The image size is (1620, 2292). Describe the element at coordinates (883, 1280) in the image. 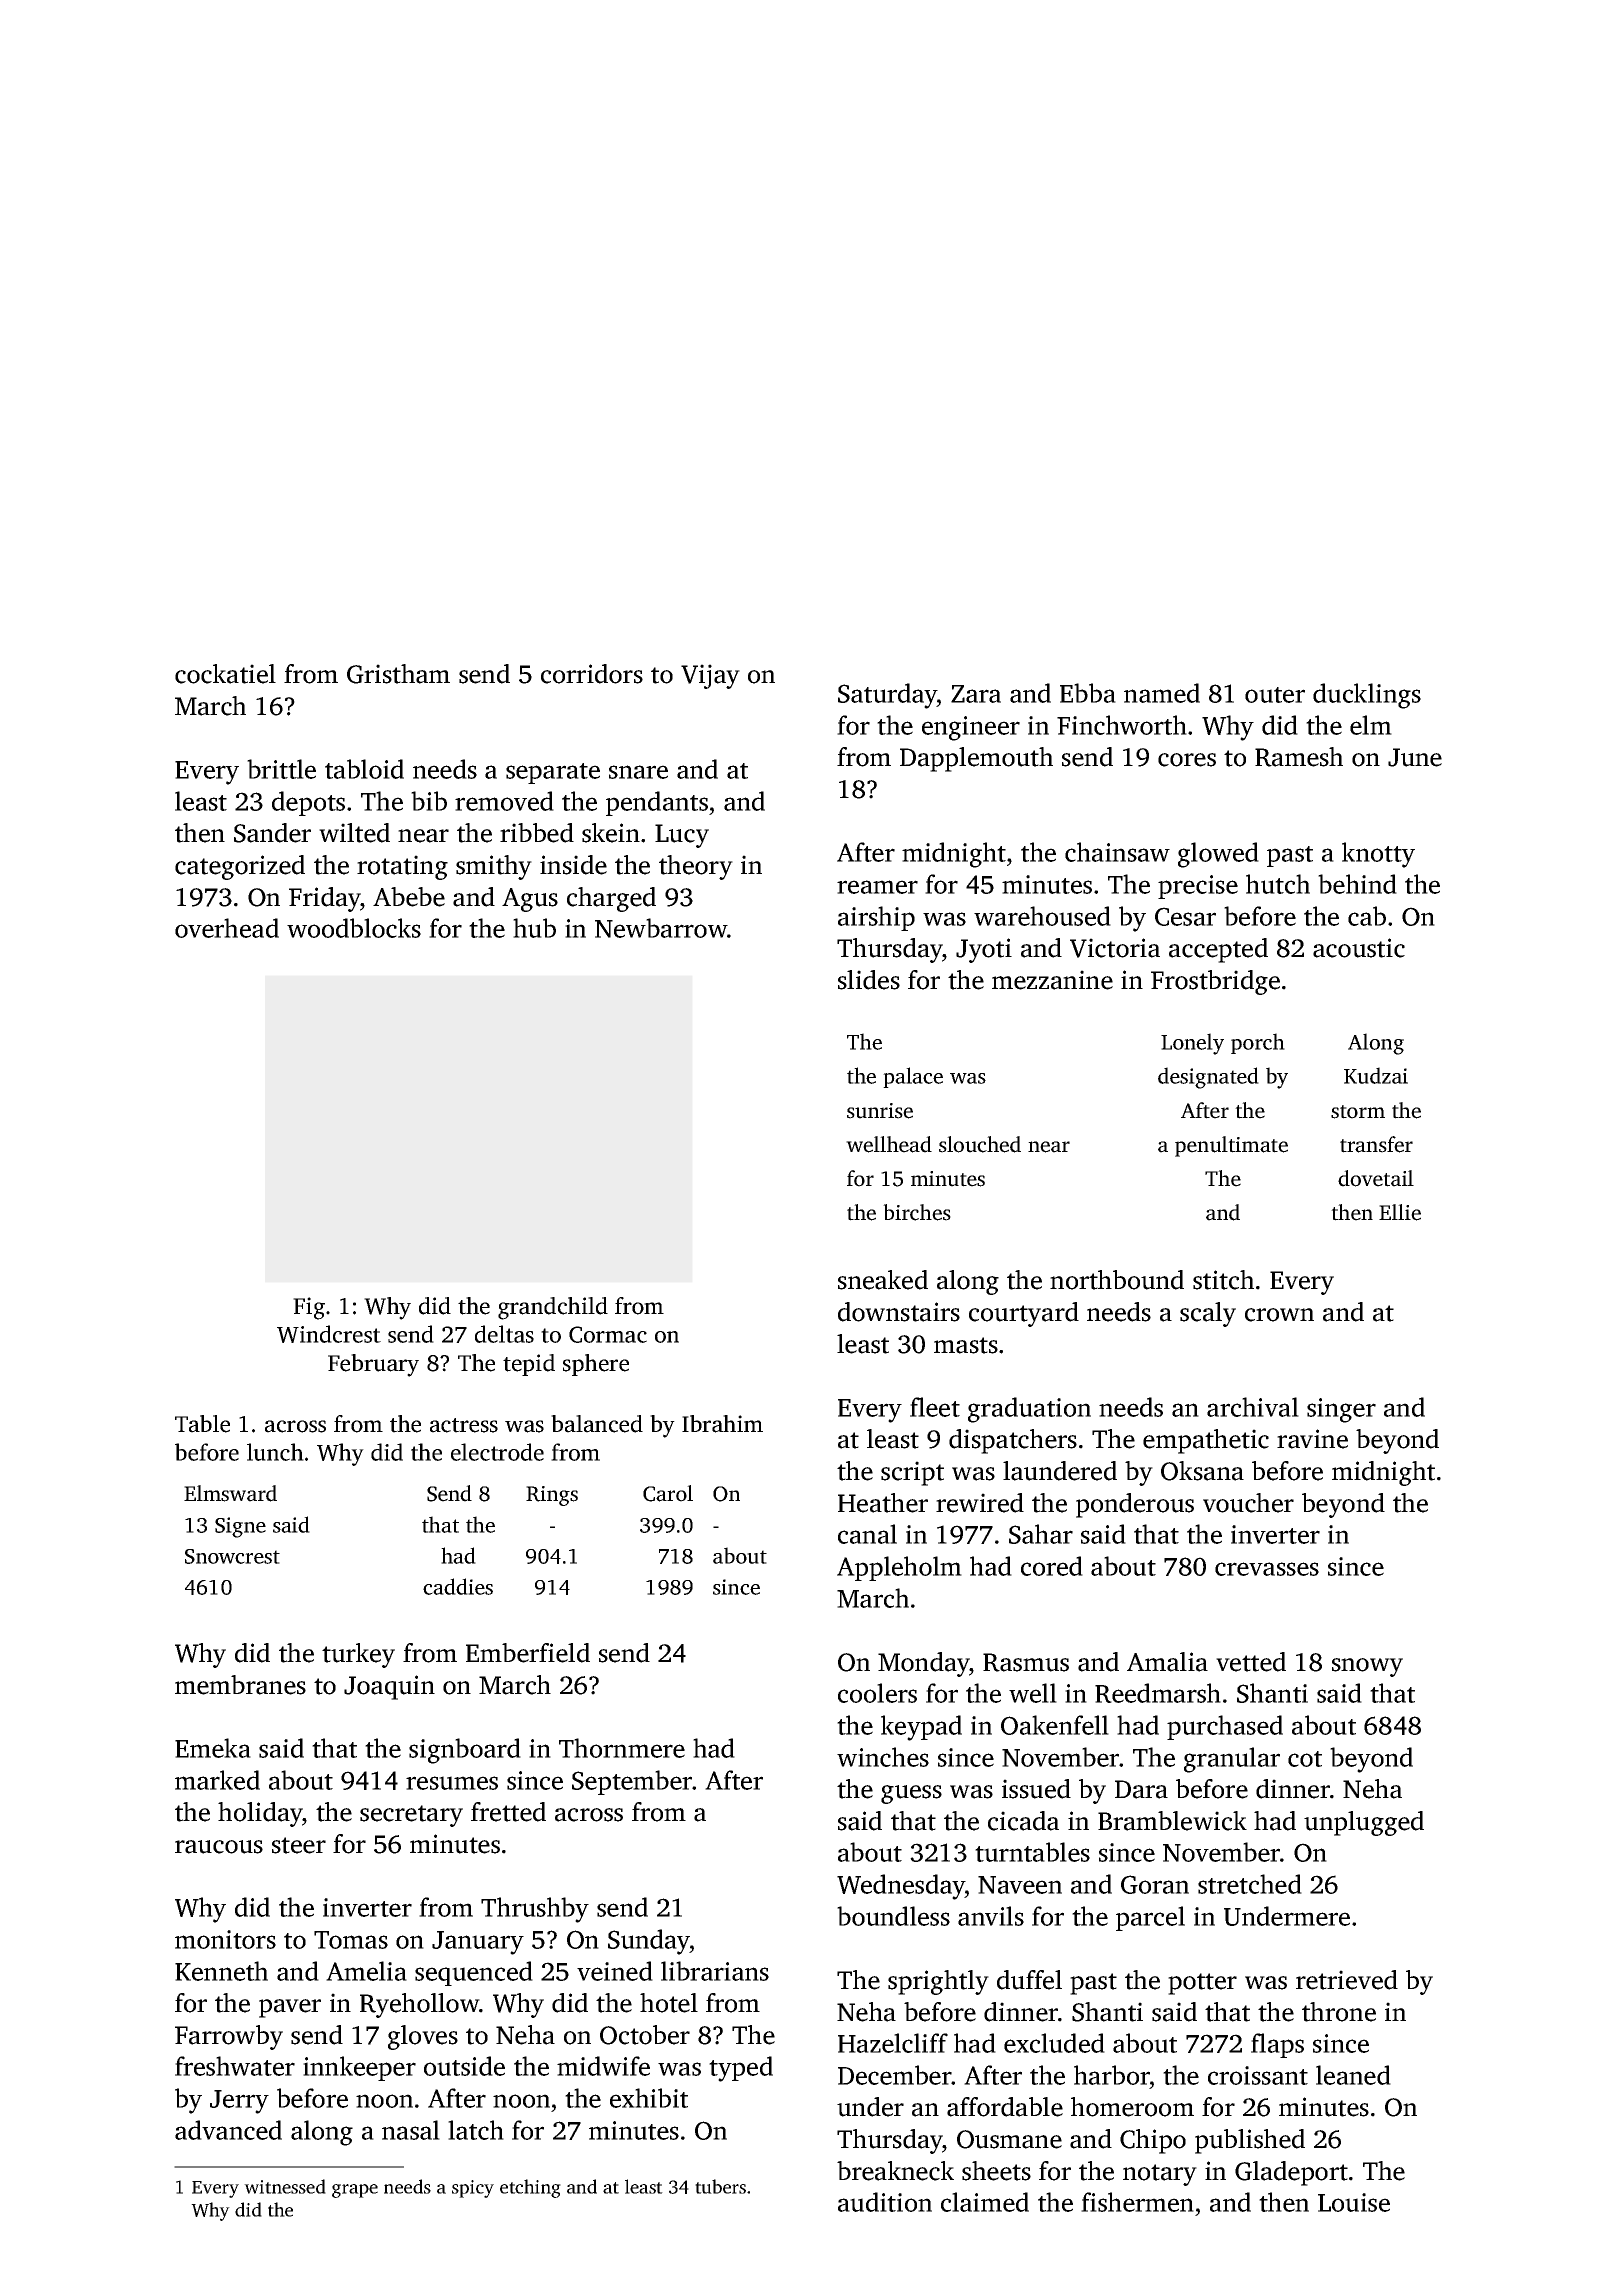

I see `sneaked` at that location.
